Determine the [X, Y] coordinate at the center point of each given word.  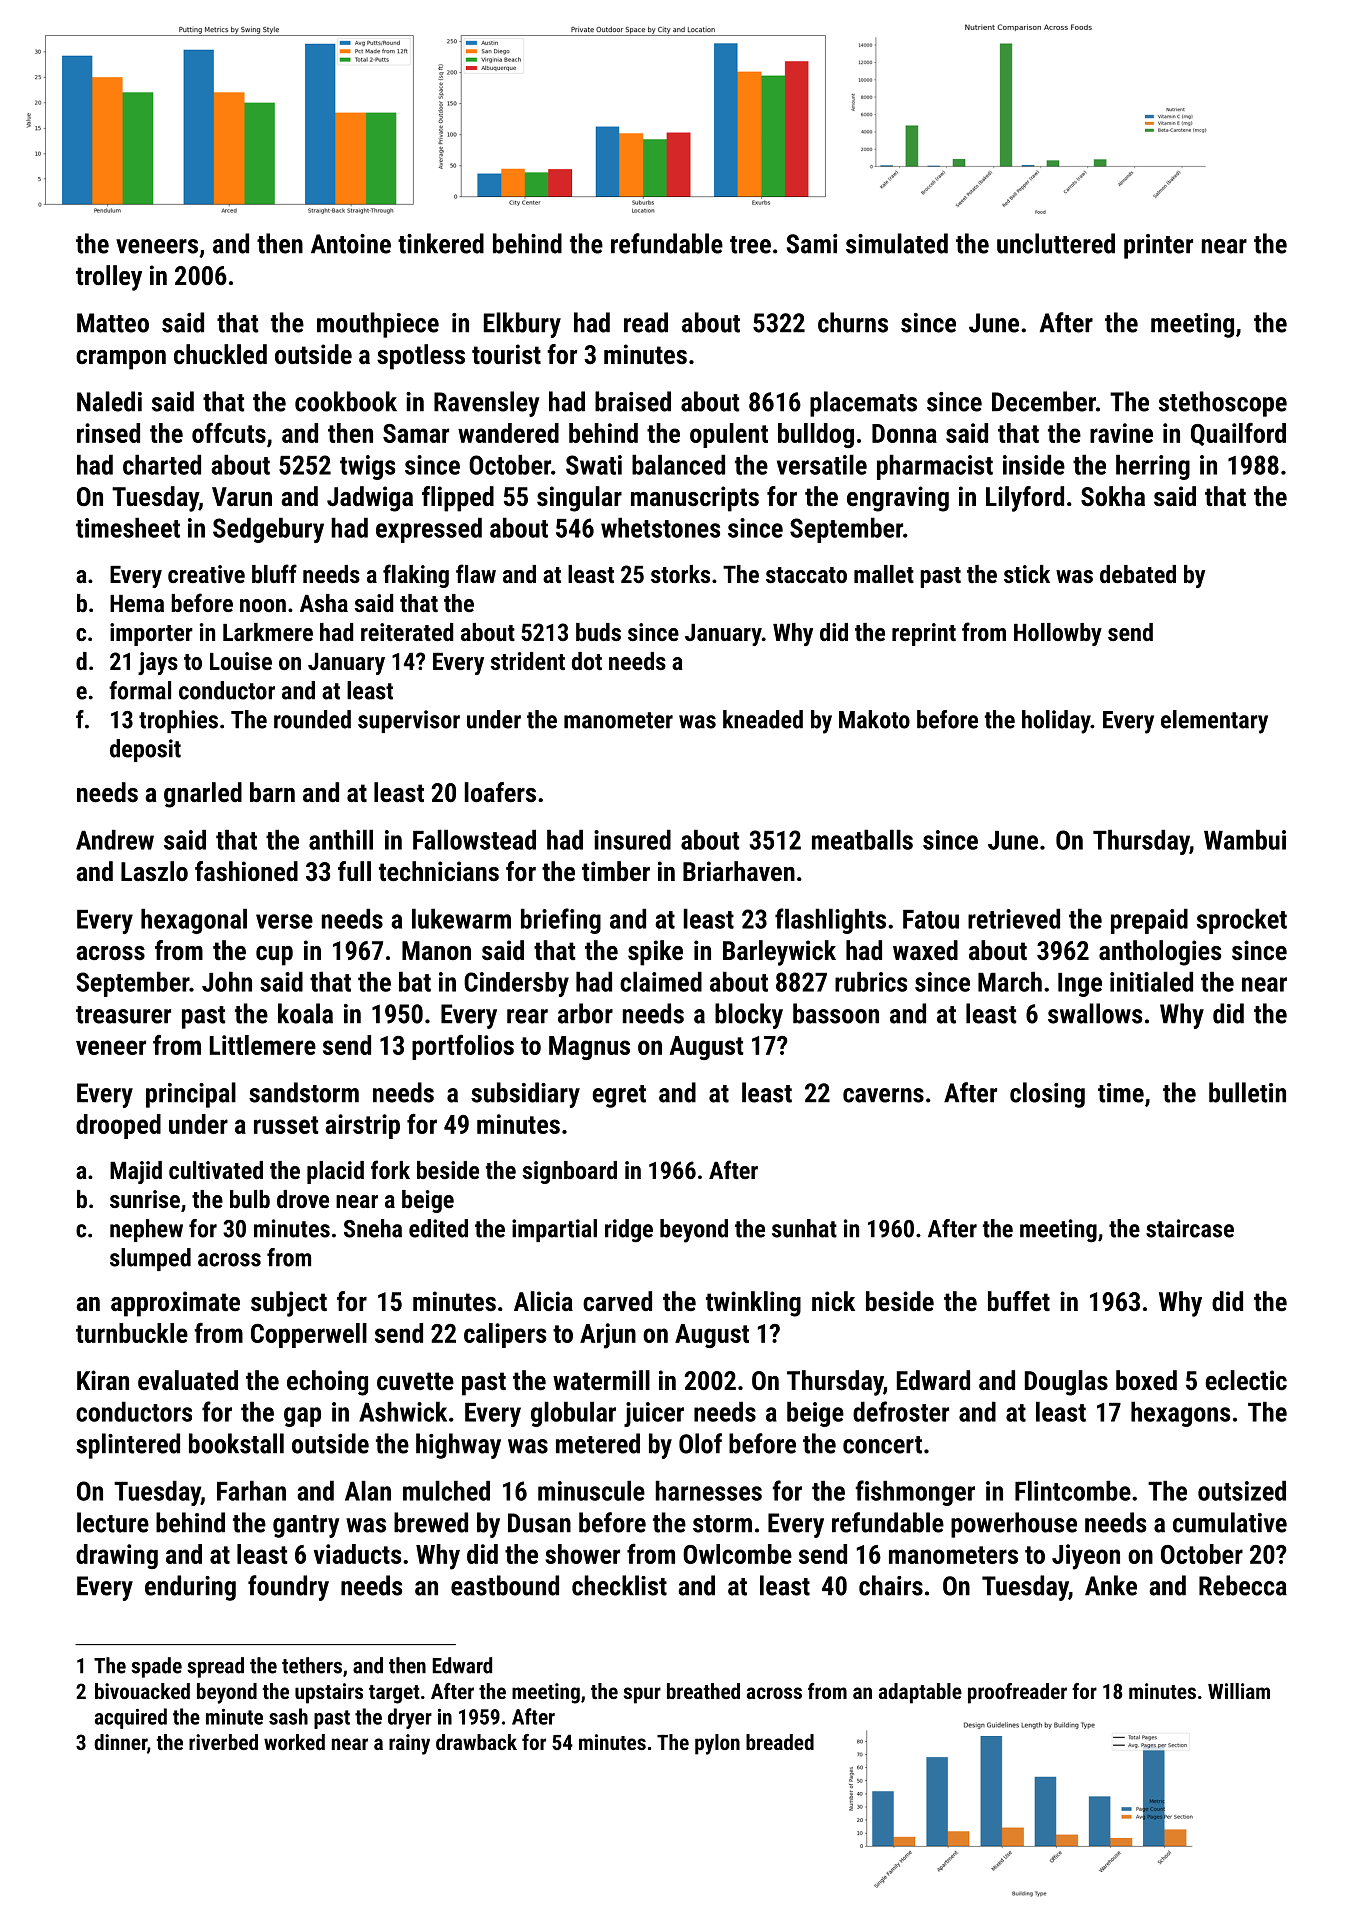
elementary [1214, 722]
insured [632, 839]
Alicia [543, 1301]
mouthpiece [378, 325]
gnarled [203, 795]
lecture [113, 1522]
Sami [812, 244]
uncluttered [1056, 243]
